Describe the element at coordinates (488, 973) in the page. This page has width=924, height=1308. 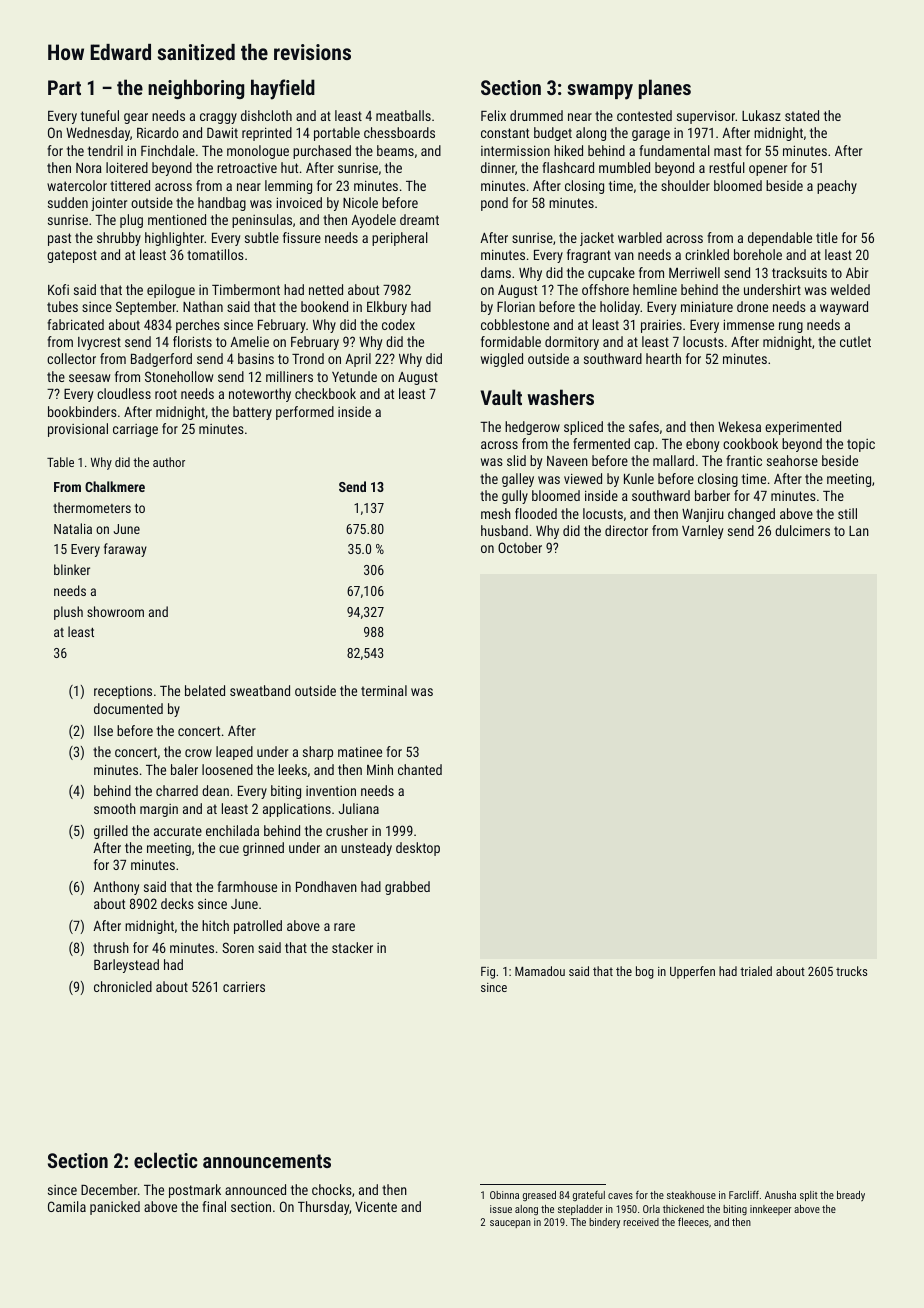
I see `Fig` at that location.
